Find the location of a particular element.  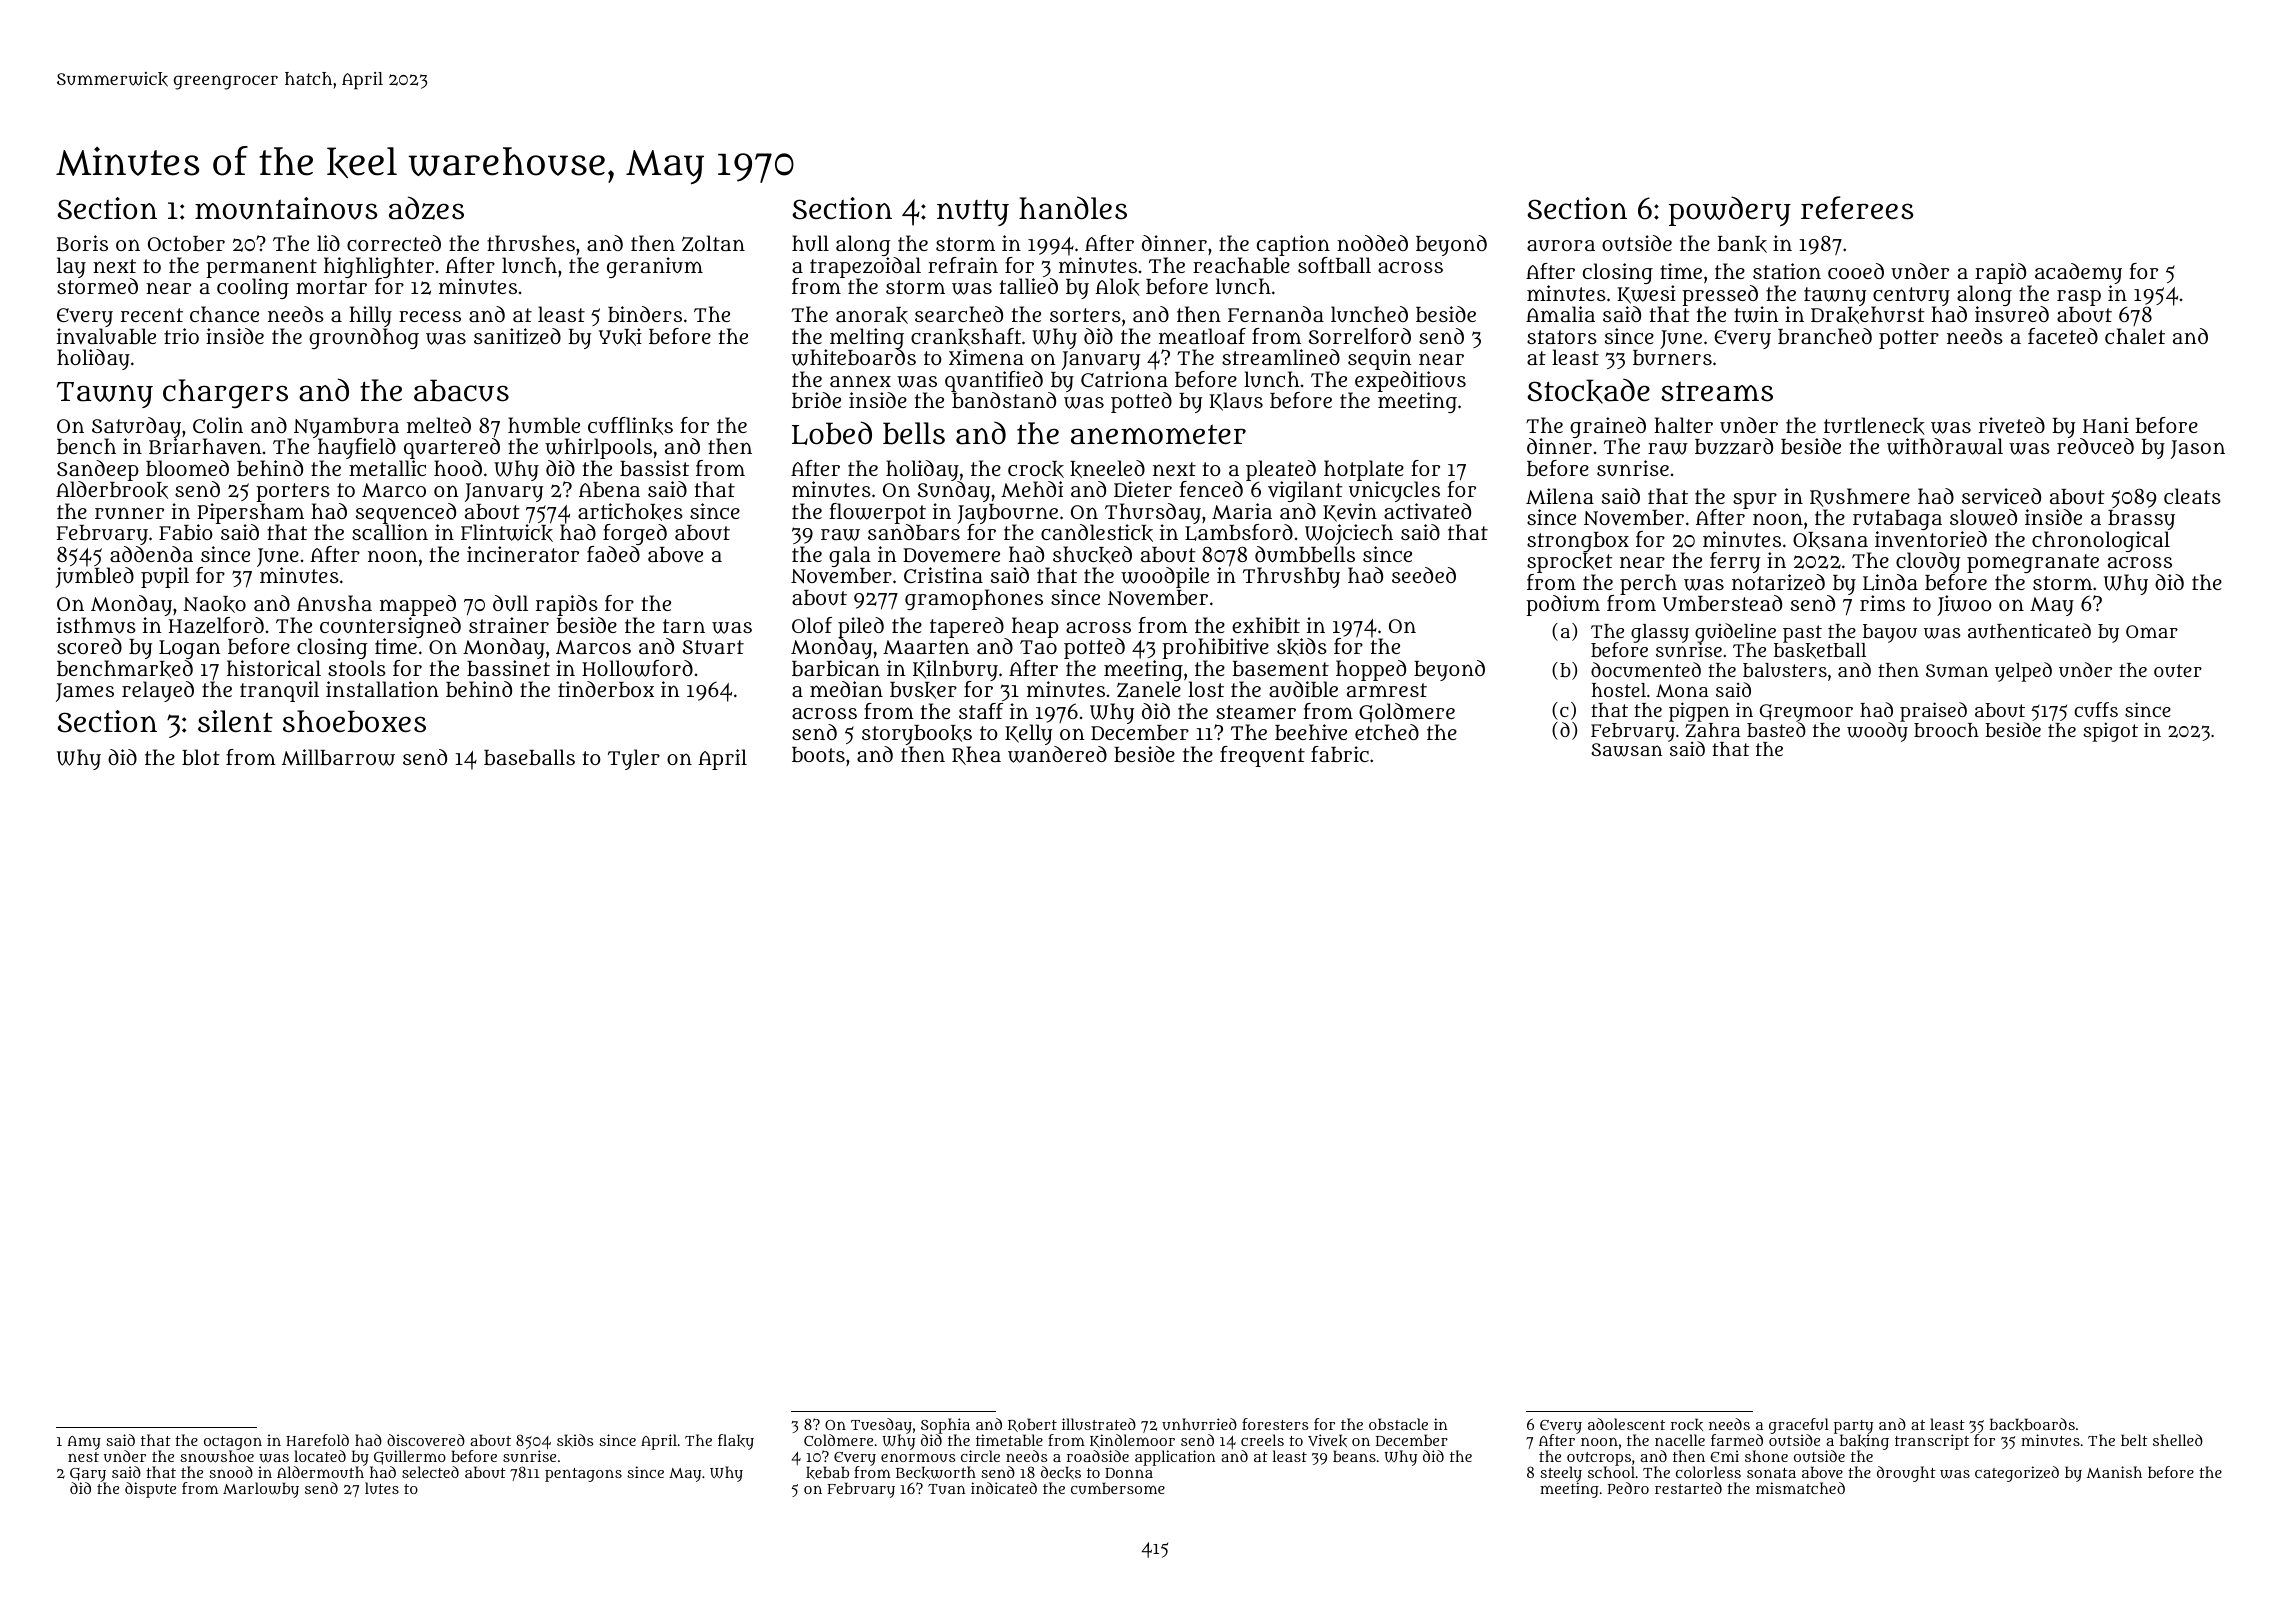

adolescent is located at coordinates (1626, 1424).
